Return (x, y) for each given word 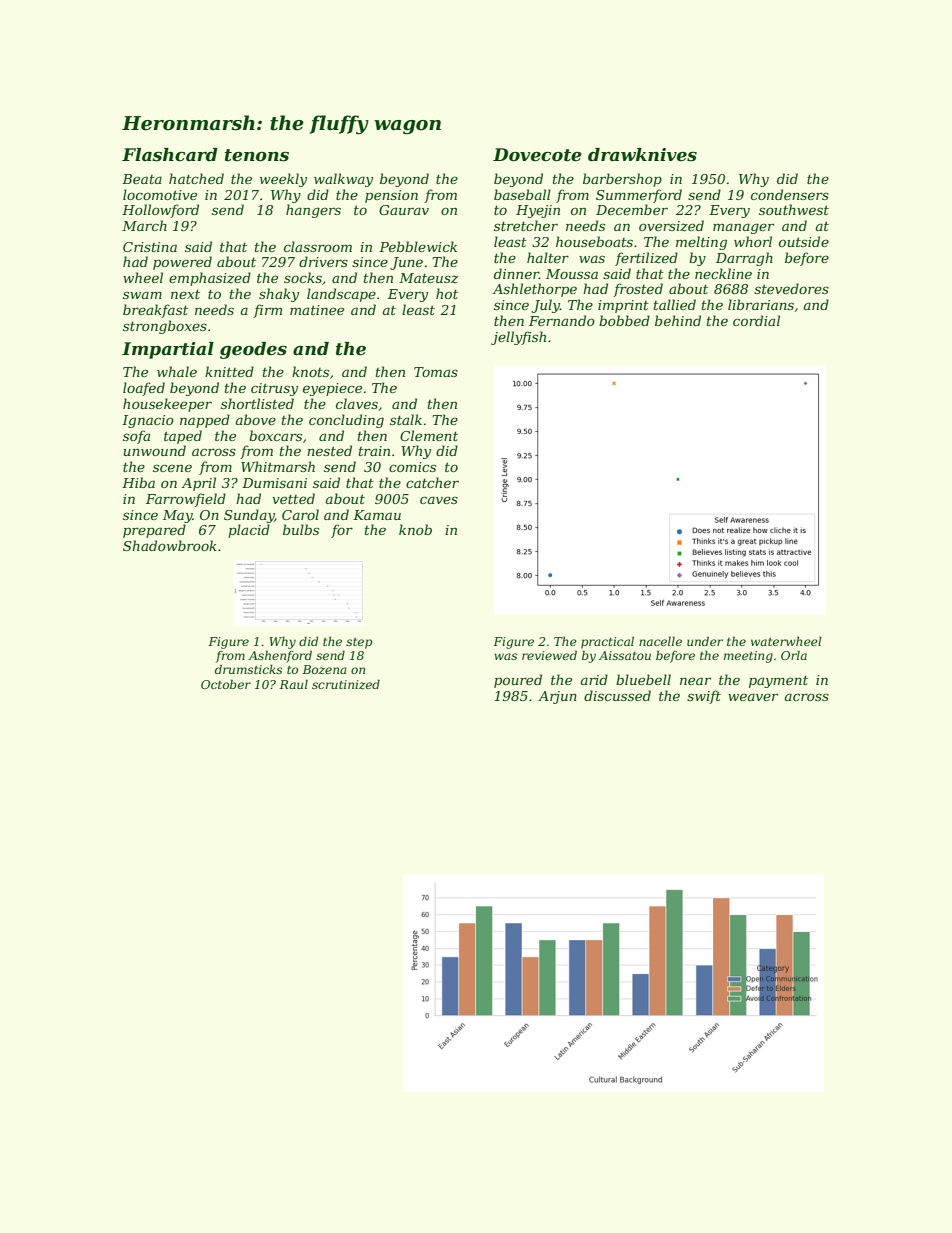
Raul (293, 684)
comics (412, 467)
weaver (753, 697)
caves (439, 500)
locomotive (160, 194)
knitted (229, 371)
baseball (522, 194)
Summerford (639, 196)
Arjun (557, 697)
